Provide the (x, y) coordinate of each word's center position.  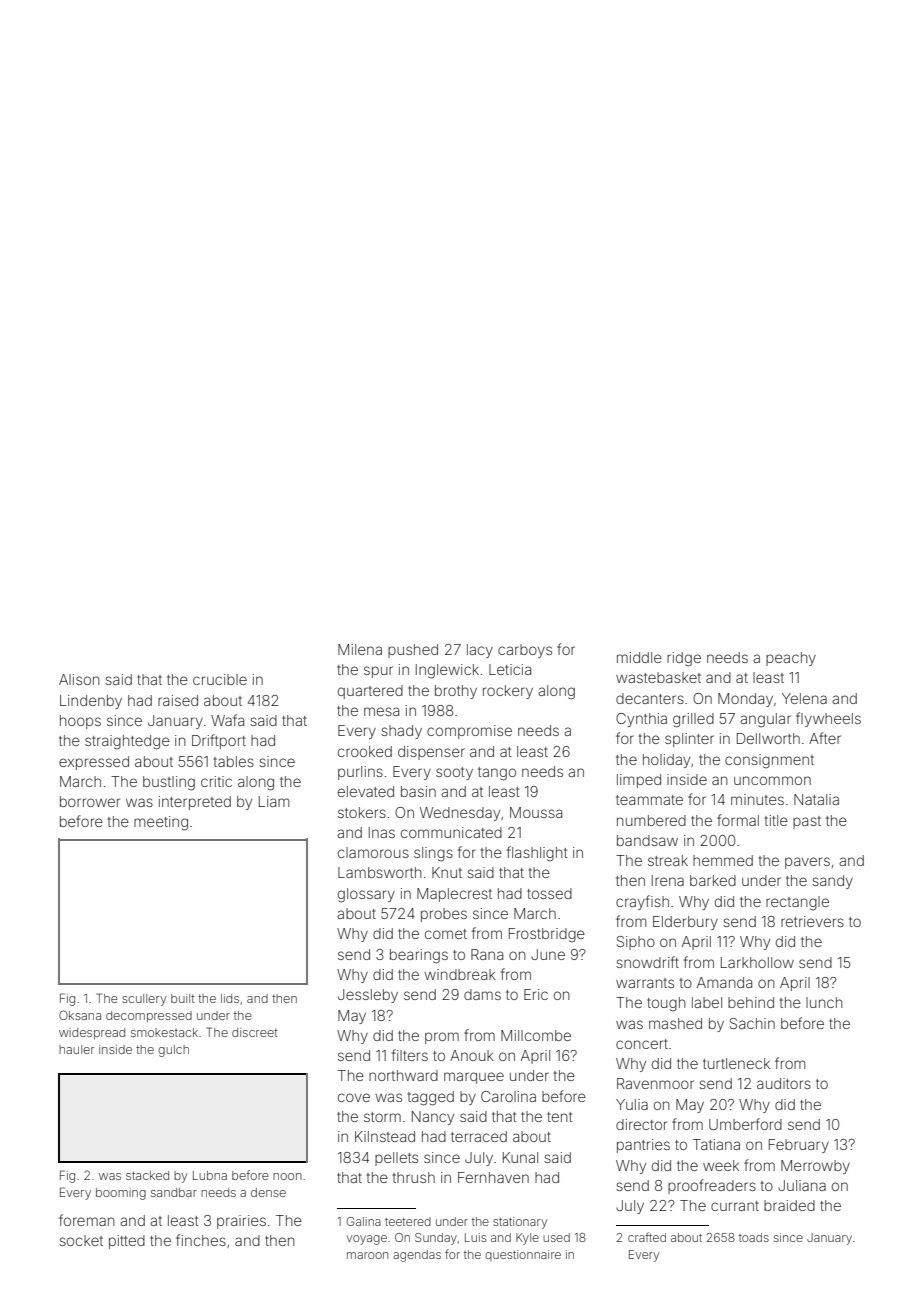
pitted (127, 1242)
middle (639, 657)
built (183, 998)
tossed (549, 893)
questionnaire (523, 1255)
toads (754, 1237)
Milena (360, 649)
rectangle (797, 903)
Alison (79, 679)
